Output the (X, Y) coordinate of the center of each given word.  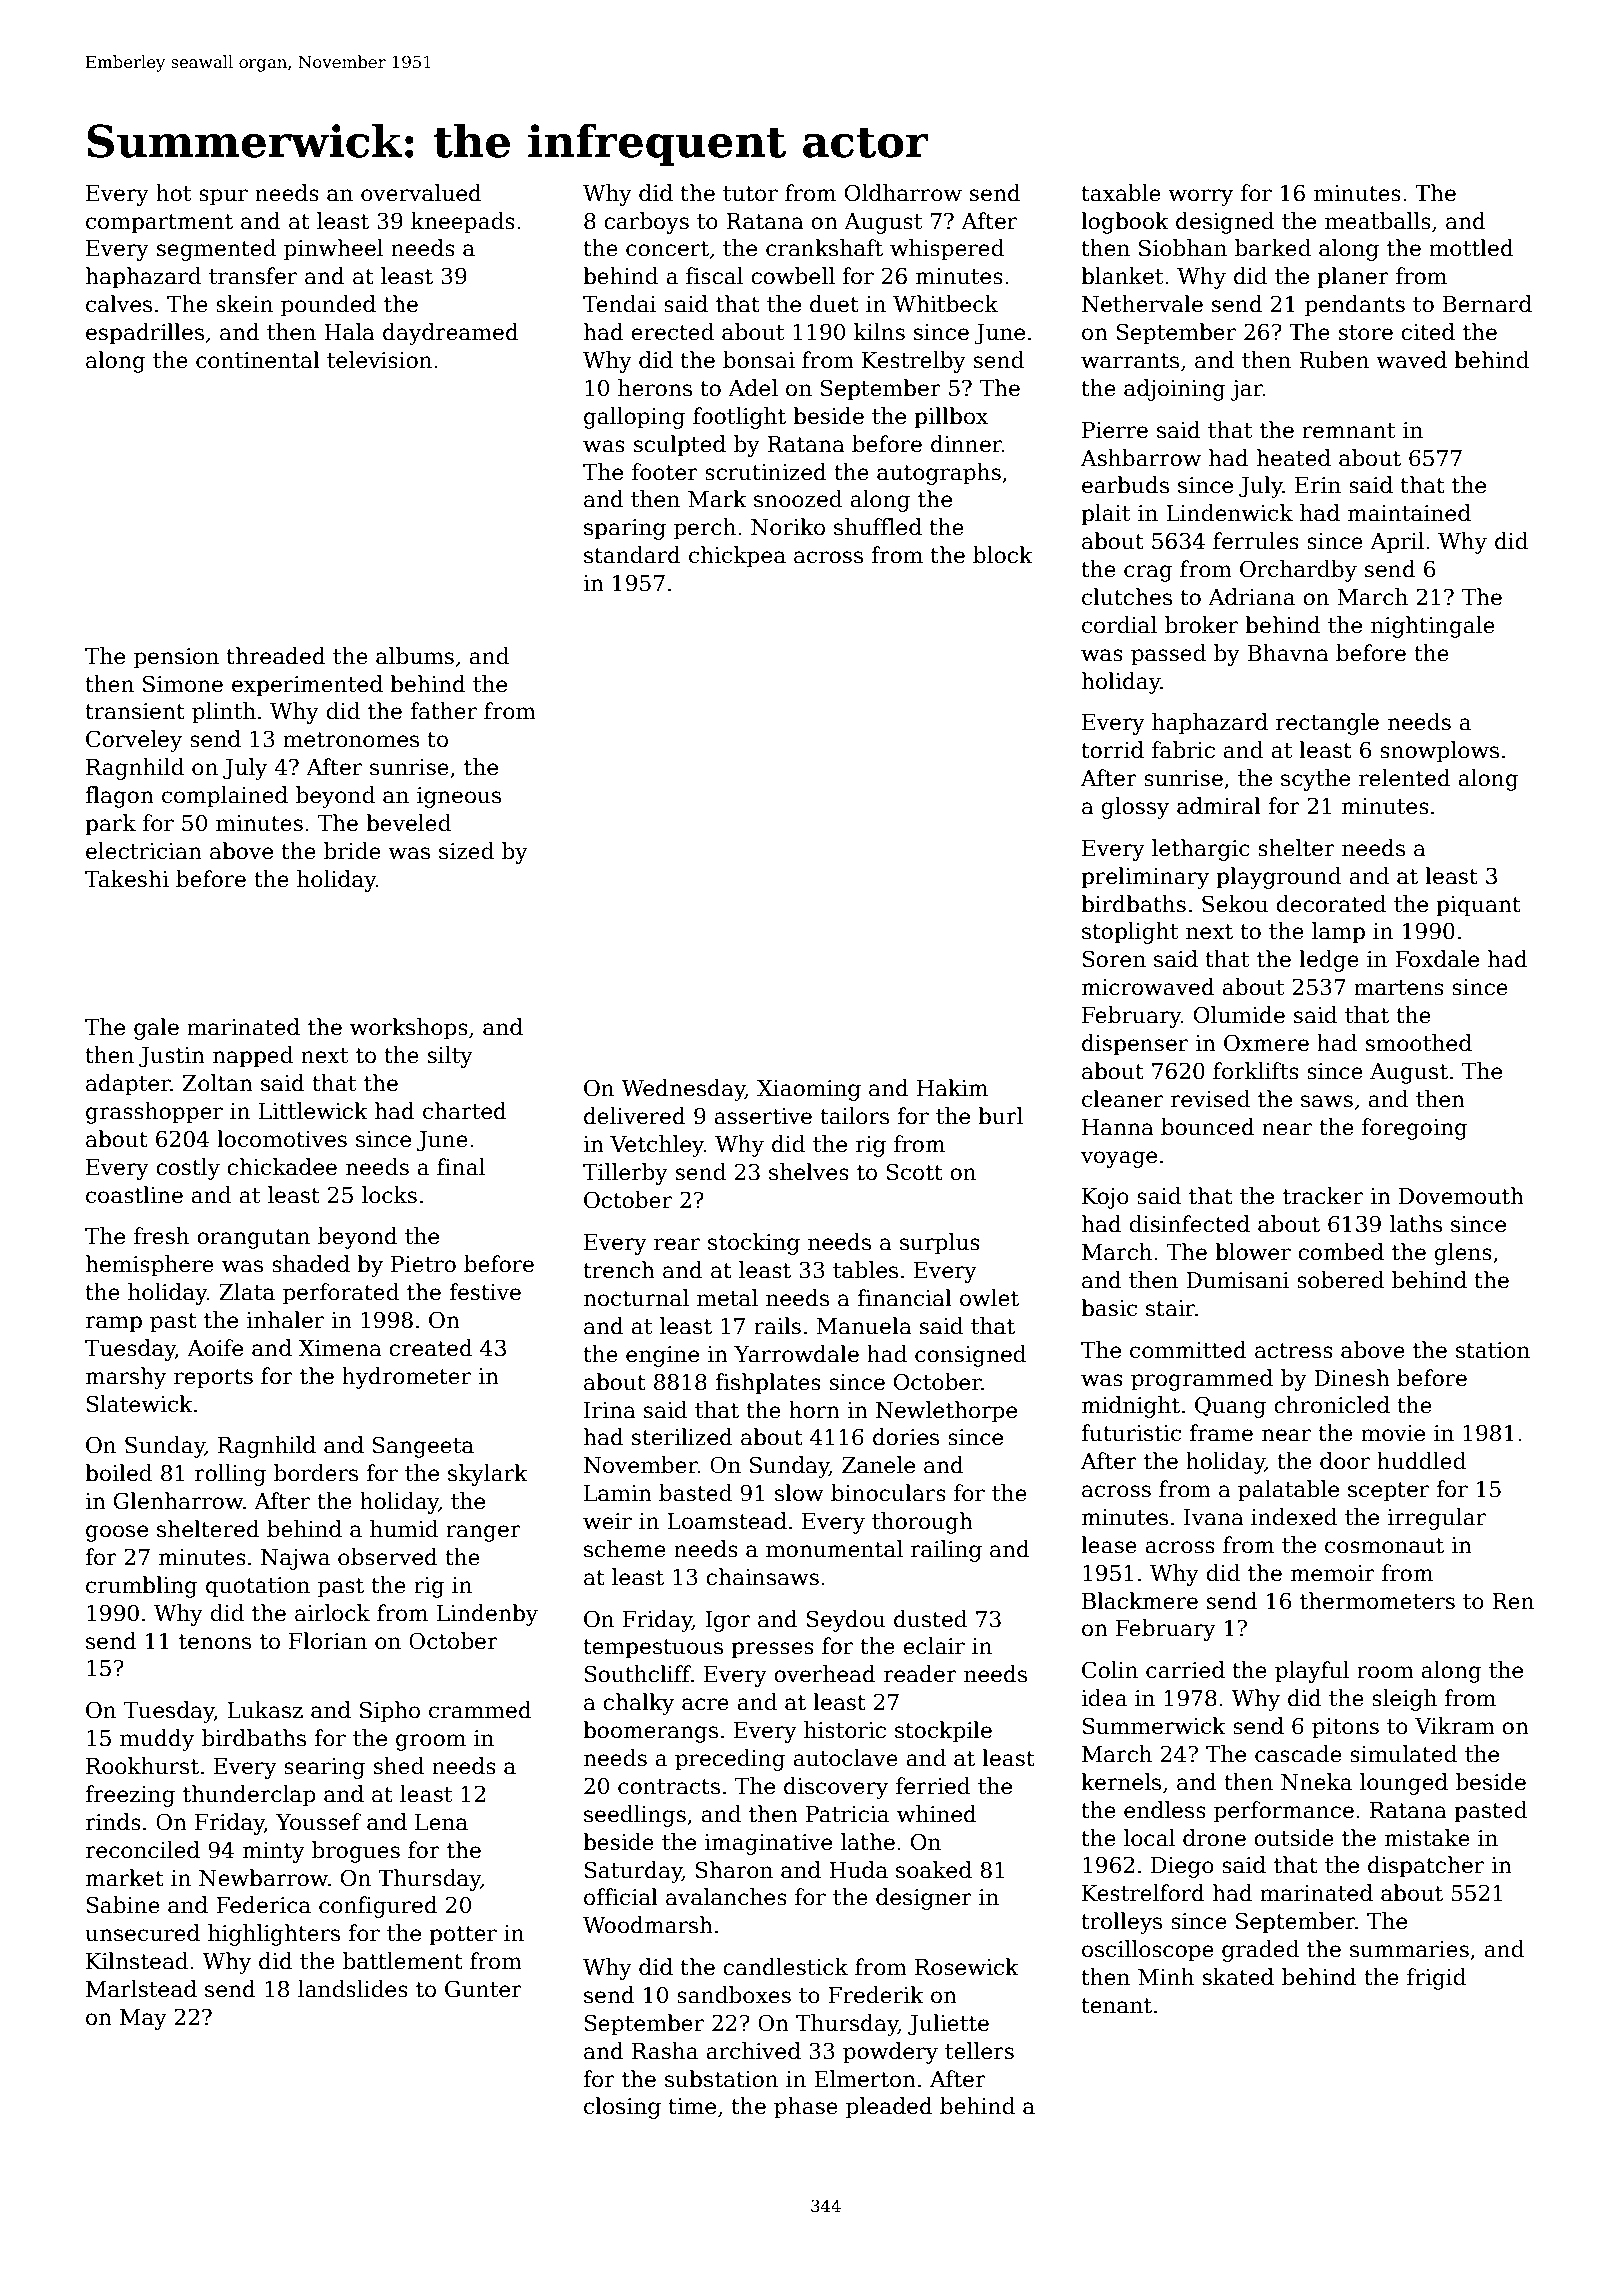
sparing (625, 529)
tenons (215, 1642)
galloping (634, 418)
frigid (1436, 1979)
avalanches (726, 1897)
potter (463, 1936)
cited (1428, 332)
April (1397, 543)
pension (176, 658)
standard (632, 555)
